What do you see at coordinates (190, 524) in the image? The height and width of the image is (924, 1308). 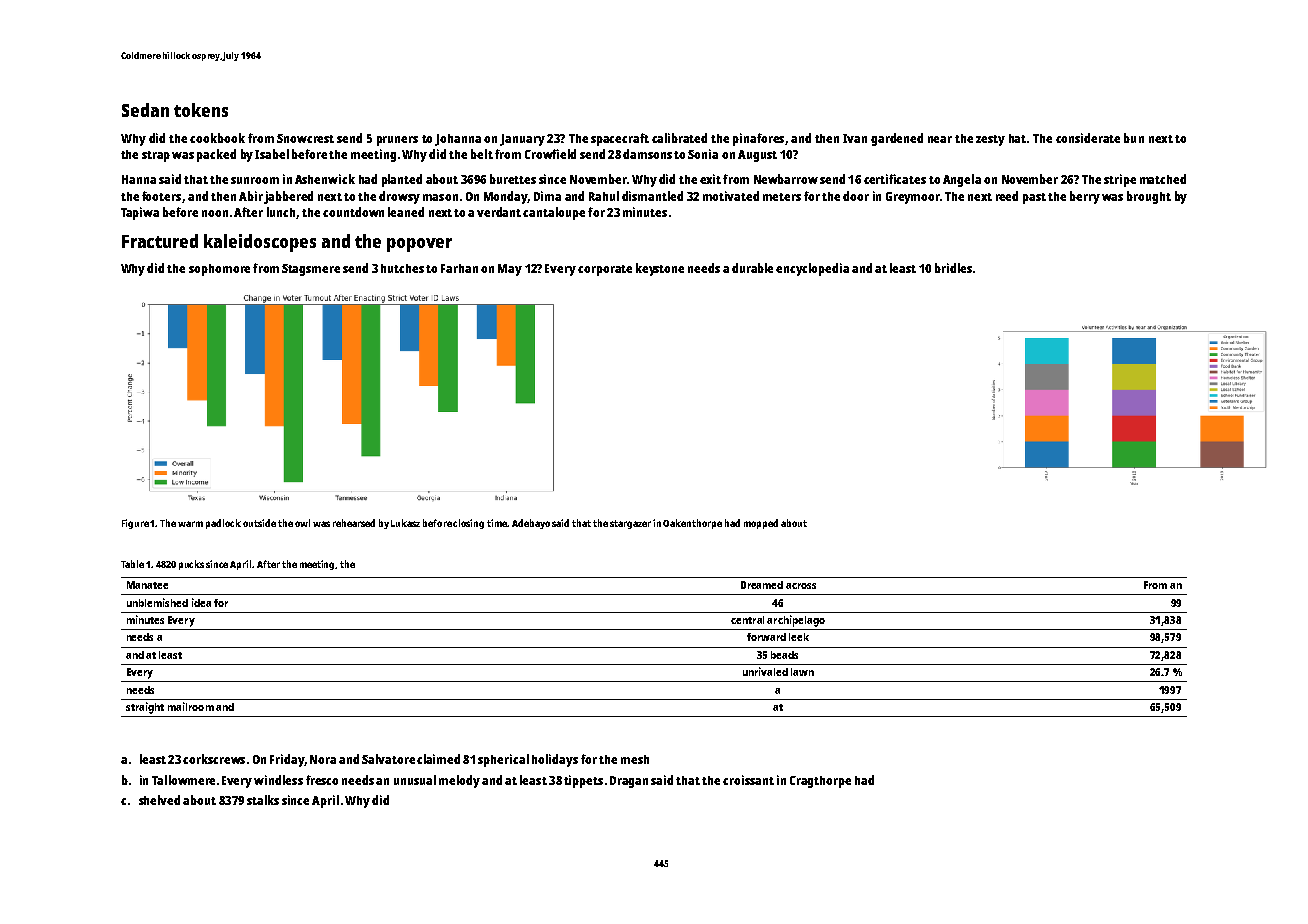 I see `warm` at bounding box center [190, 524].
